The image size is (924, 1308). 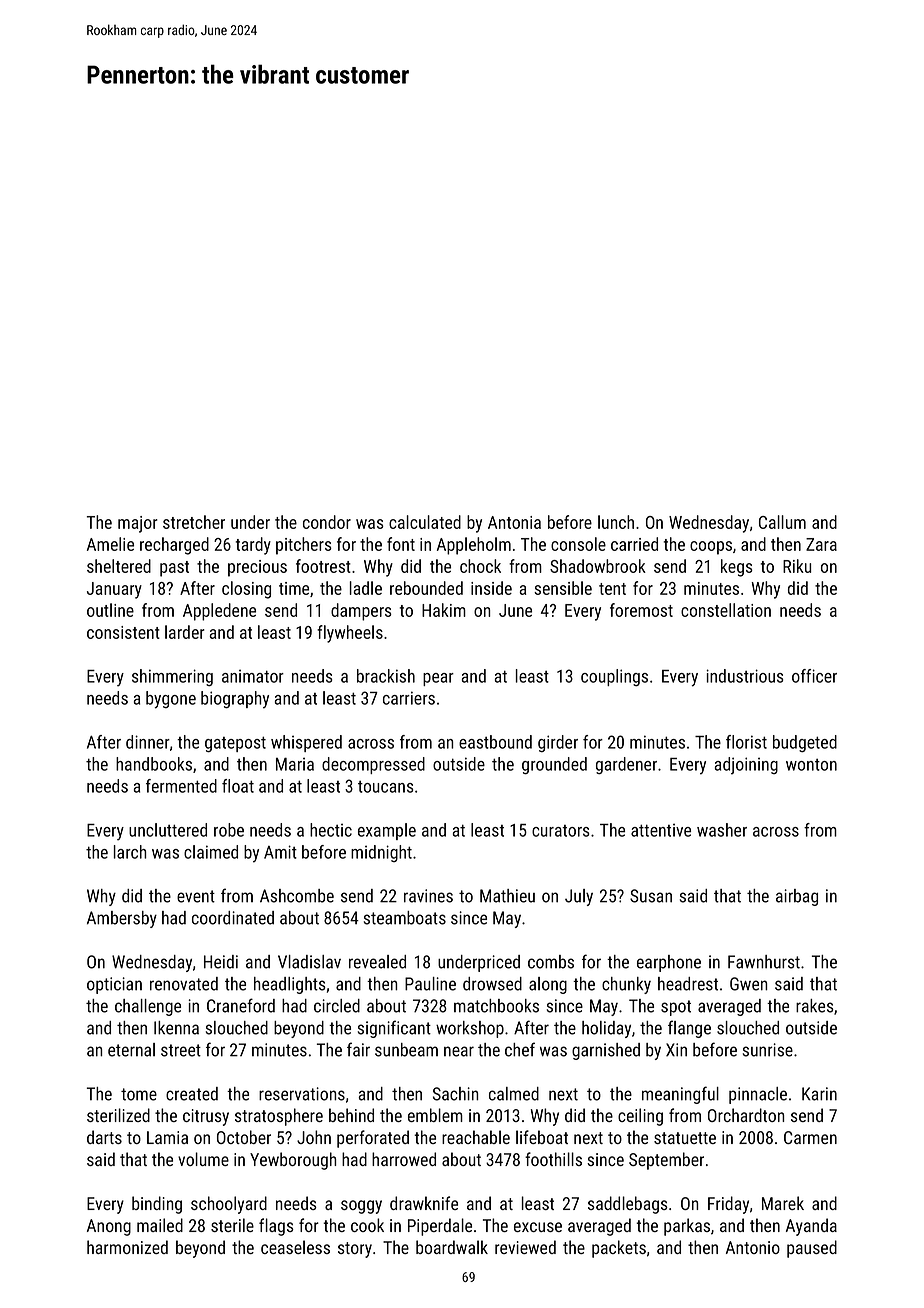 I want to click on Callum, so click(x=782, y=522).
